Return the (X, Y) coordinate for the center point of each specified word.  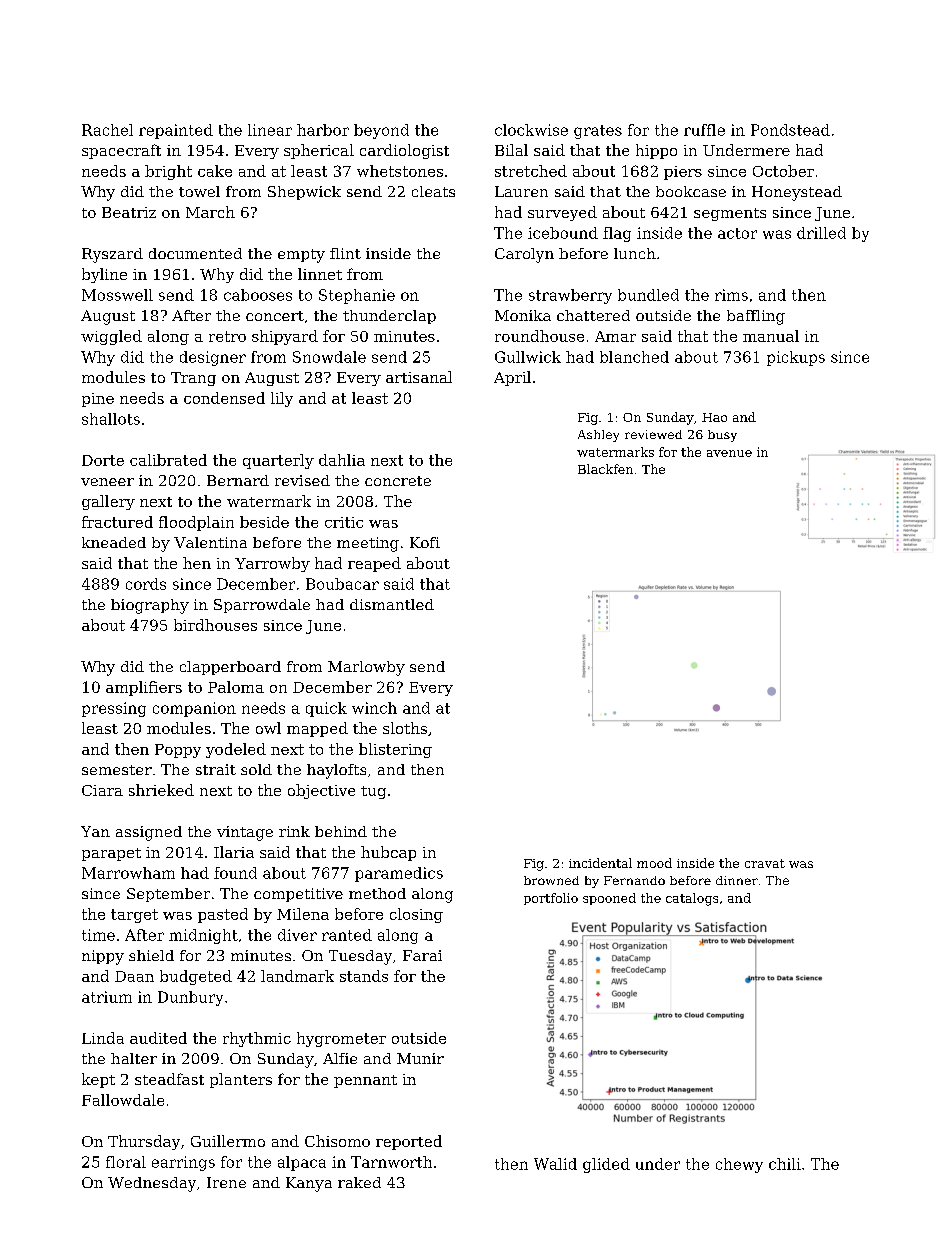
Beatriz (129, 212)
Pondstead (790, 130)
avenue (729, 453)
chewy (739, 1165)
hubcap (388, 853)
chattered (593, 315)
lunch (635, 253)
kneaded (114, 542)
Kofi (425, 542)
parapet (111, 854)
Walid (555, 1164)
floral (126, 1162)
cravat (765, 863)
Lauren (521, 191)
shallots (111, 419)
